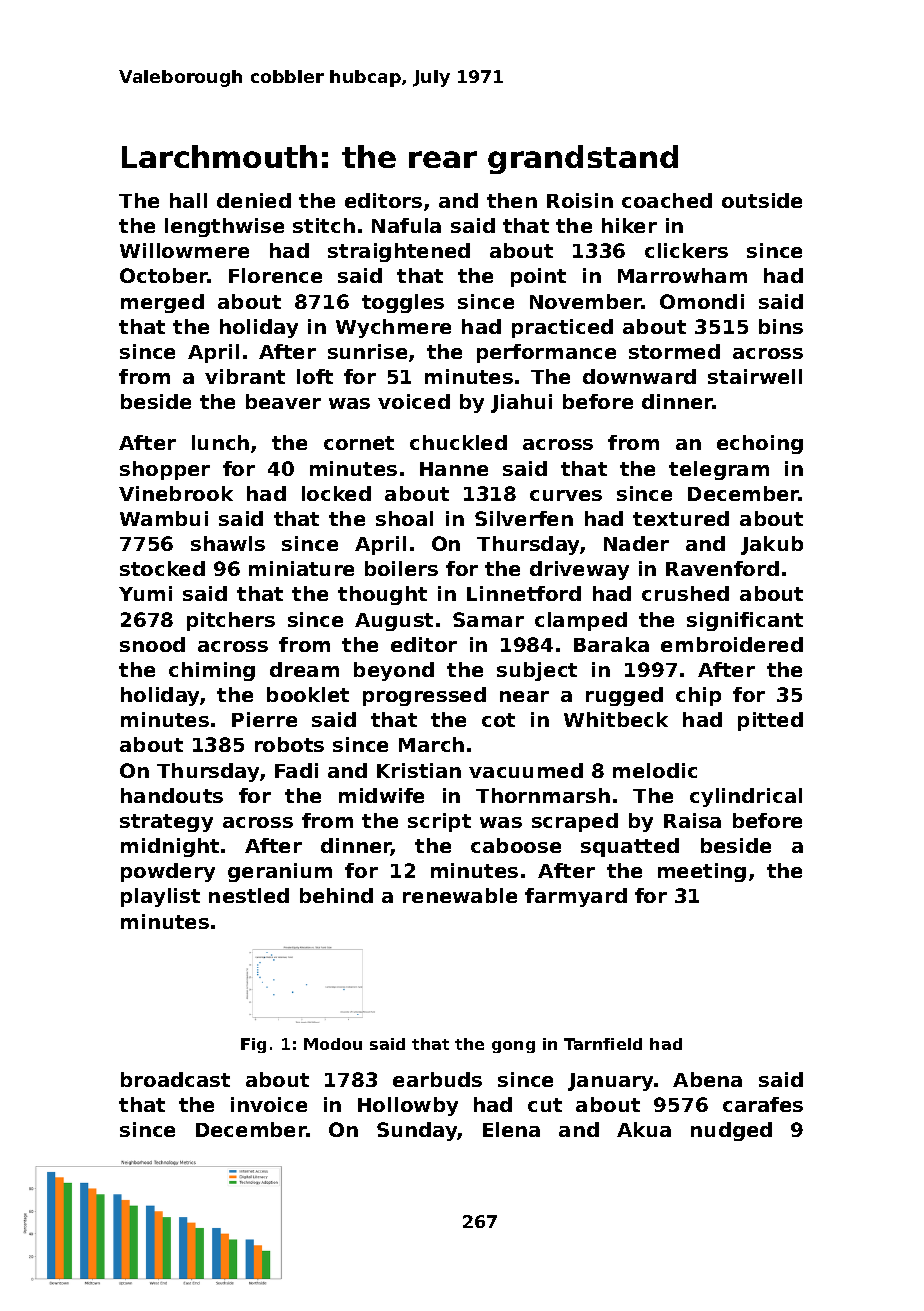  What do you see at coordinates (172, 795) in the page?
I see `handouts` at bounding box center [172, 795].
